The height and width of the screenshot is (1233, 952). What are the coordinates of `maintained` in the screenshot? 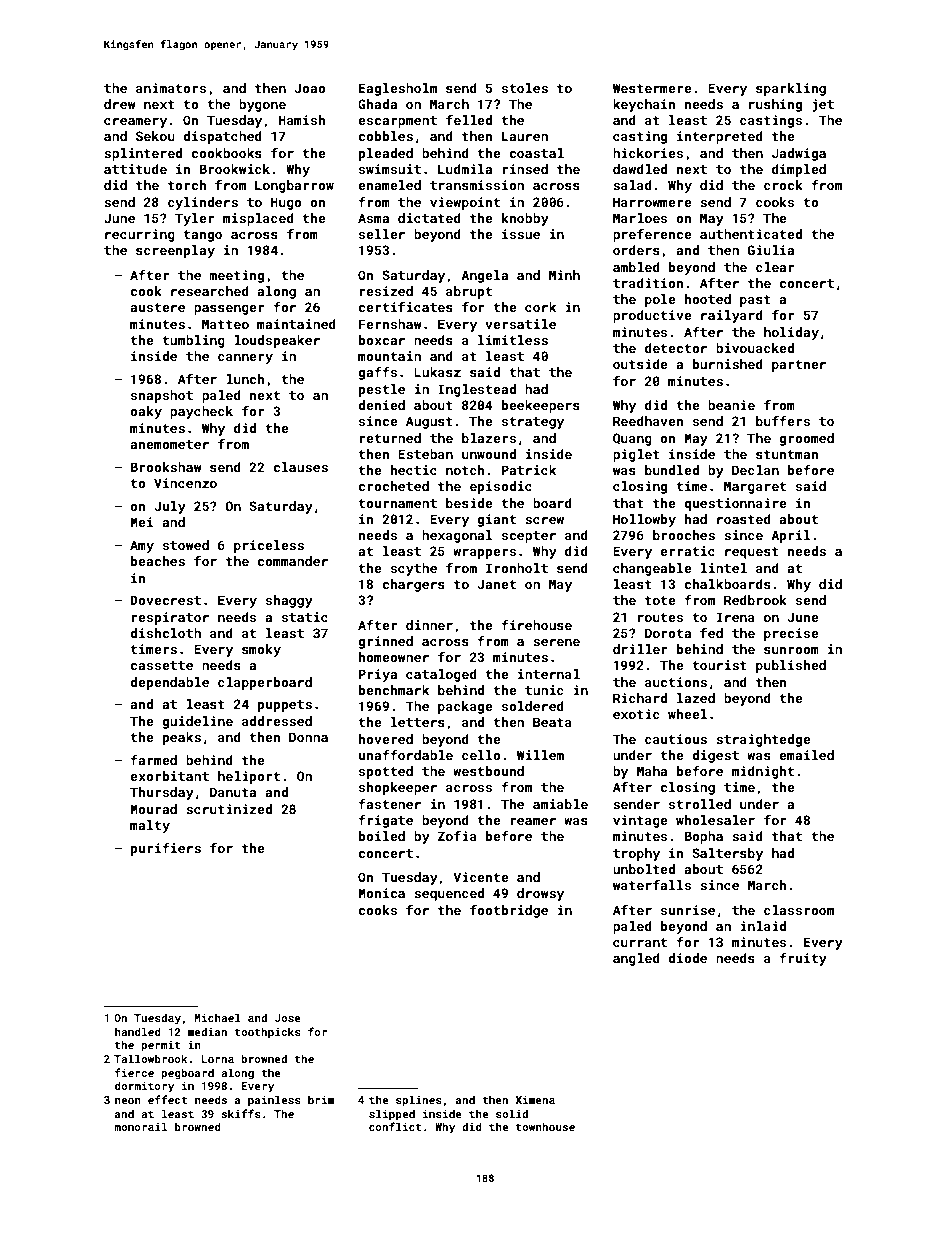 It's located at (296, 324).
